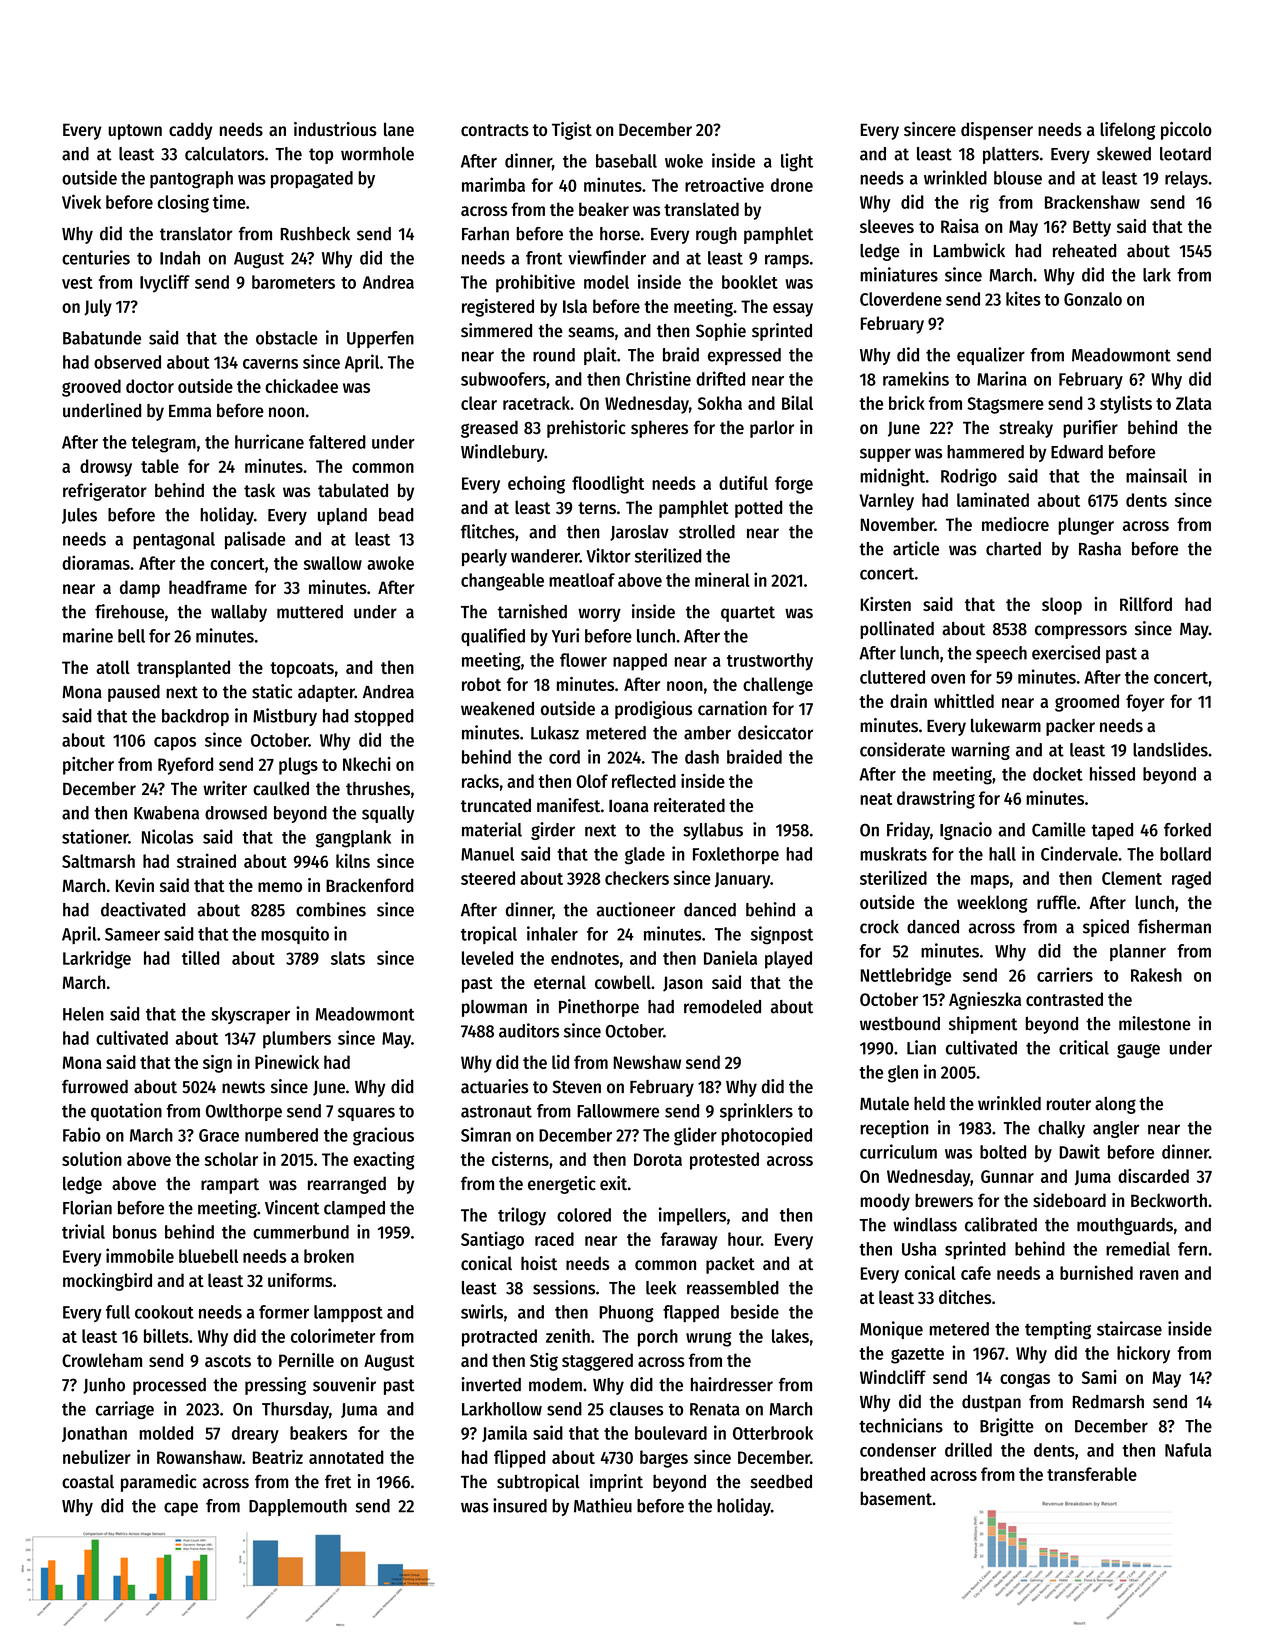  Describe the element at coordinates (191, 131) in the page. I see `caddy` at that location.
